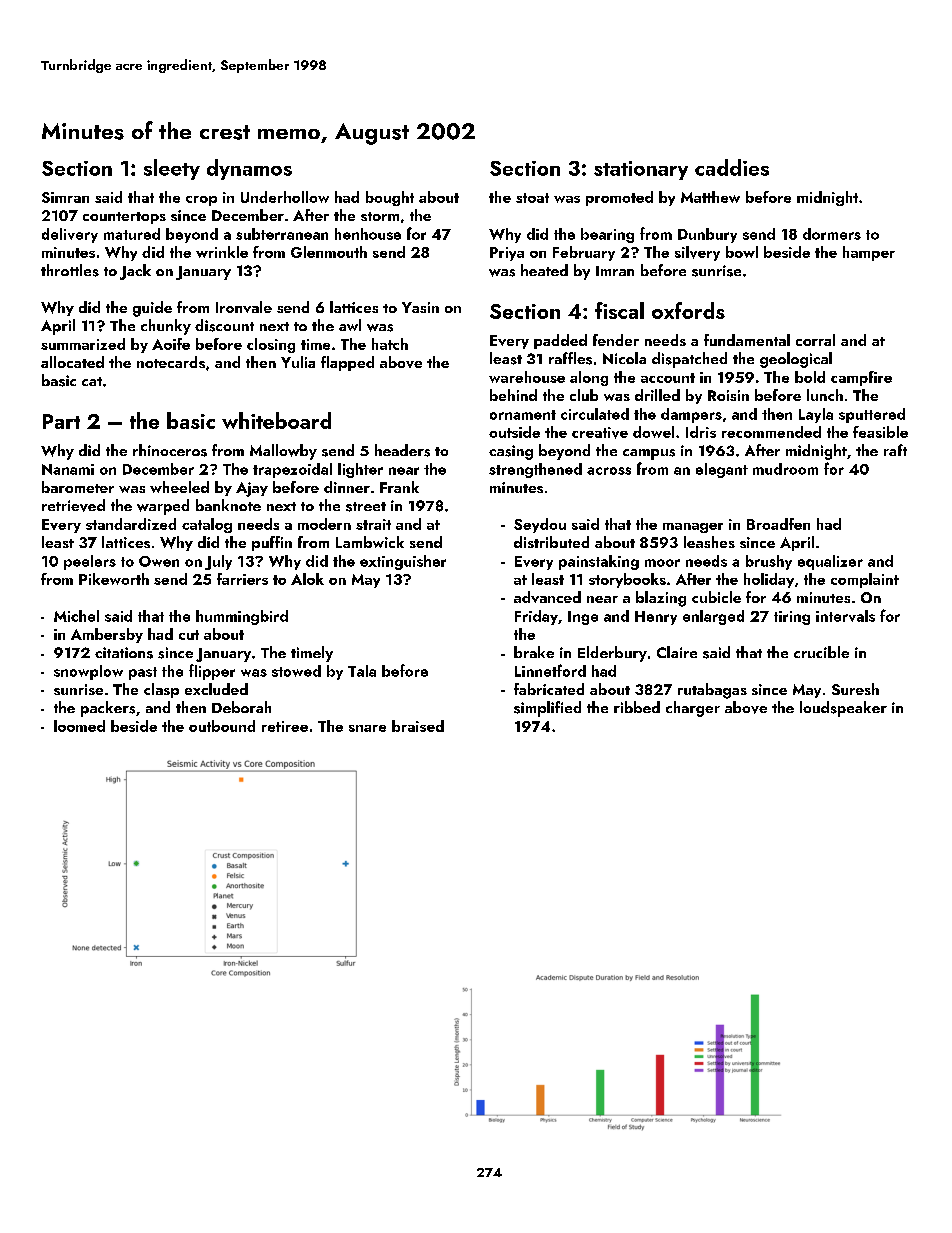 Image resolution: width=952 pixels, height=1233 pixels. Describe the element at coordinates (249, 169) in the image. I see `dynamos` at that location.
